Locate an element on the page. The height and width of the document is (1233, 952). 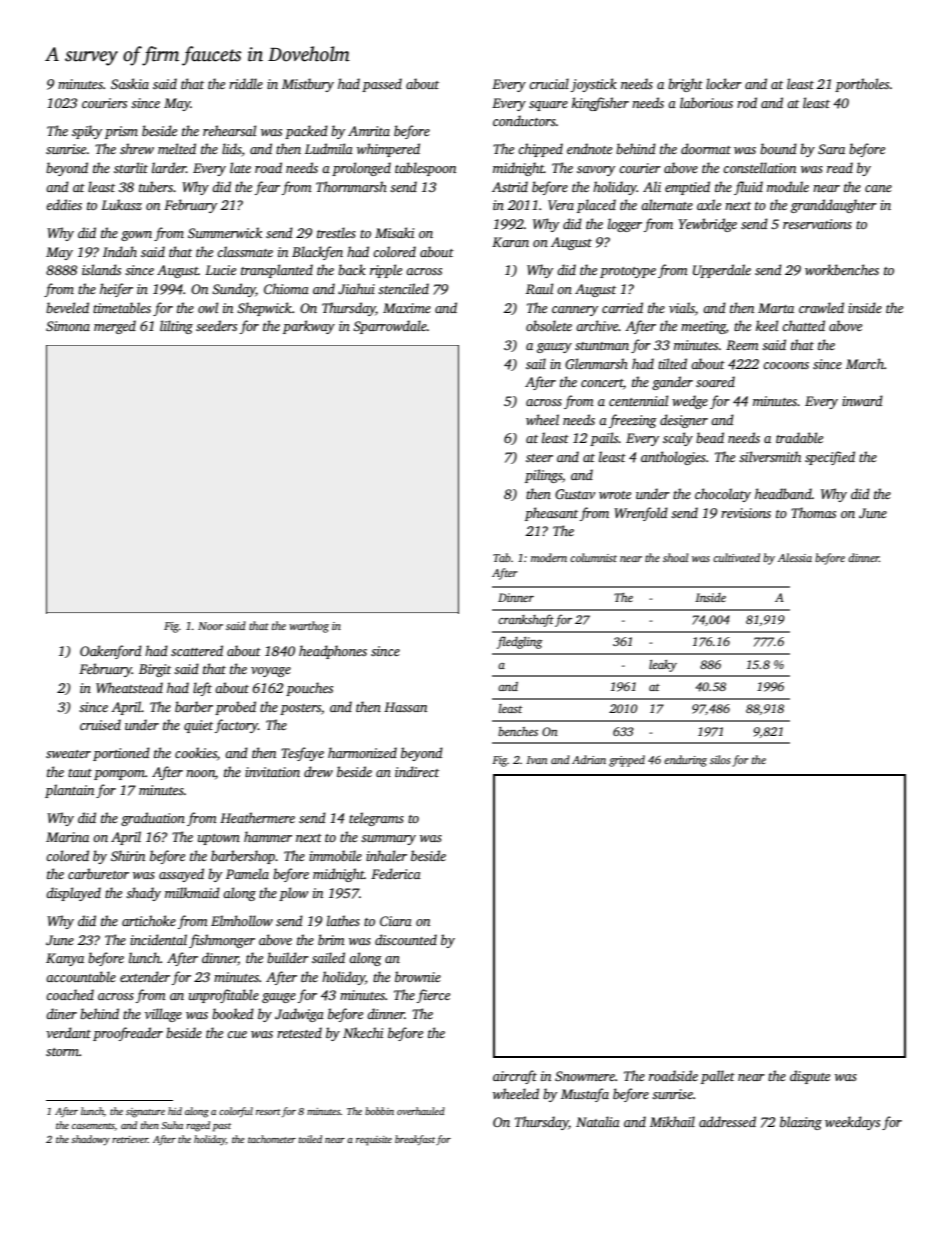
crankshaft is located at coordinates (526, 620).
